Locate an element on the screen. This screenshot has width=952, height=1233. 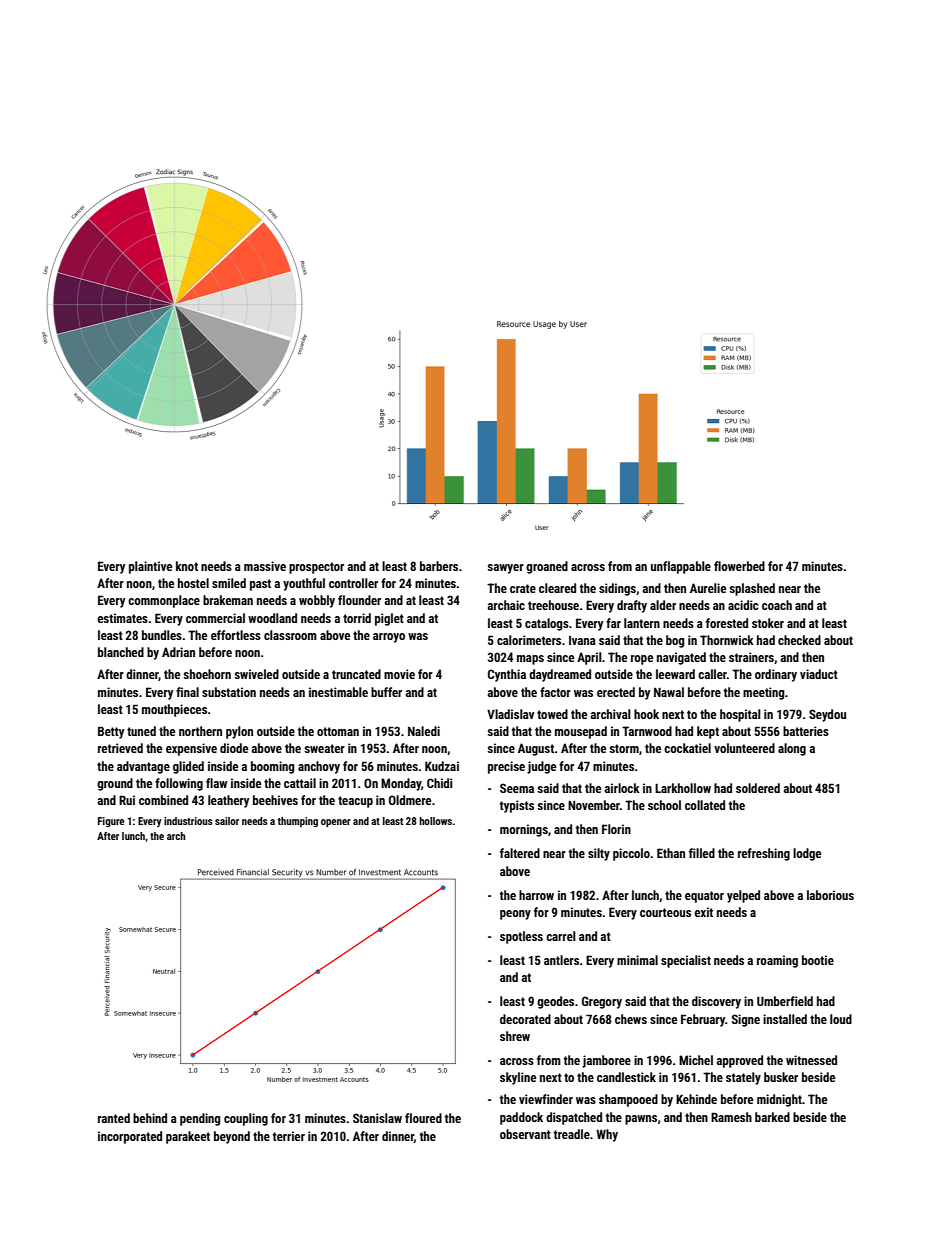
Ethan is located at coordinates (671, 853).
